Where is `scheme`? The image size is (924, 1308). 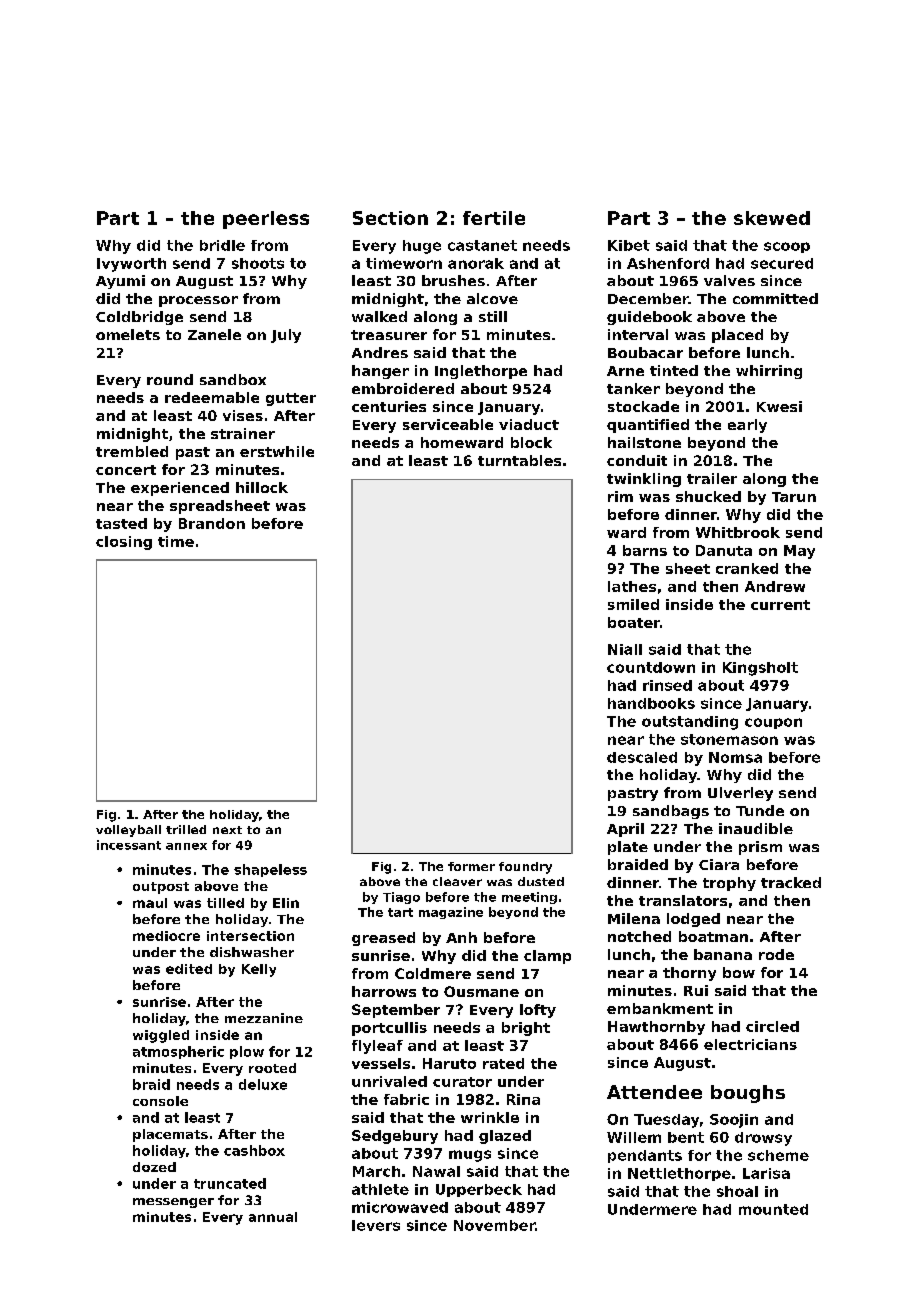
scheme is located at coordinates (778, 1155).
